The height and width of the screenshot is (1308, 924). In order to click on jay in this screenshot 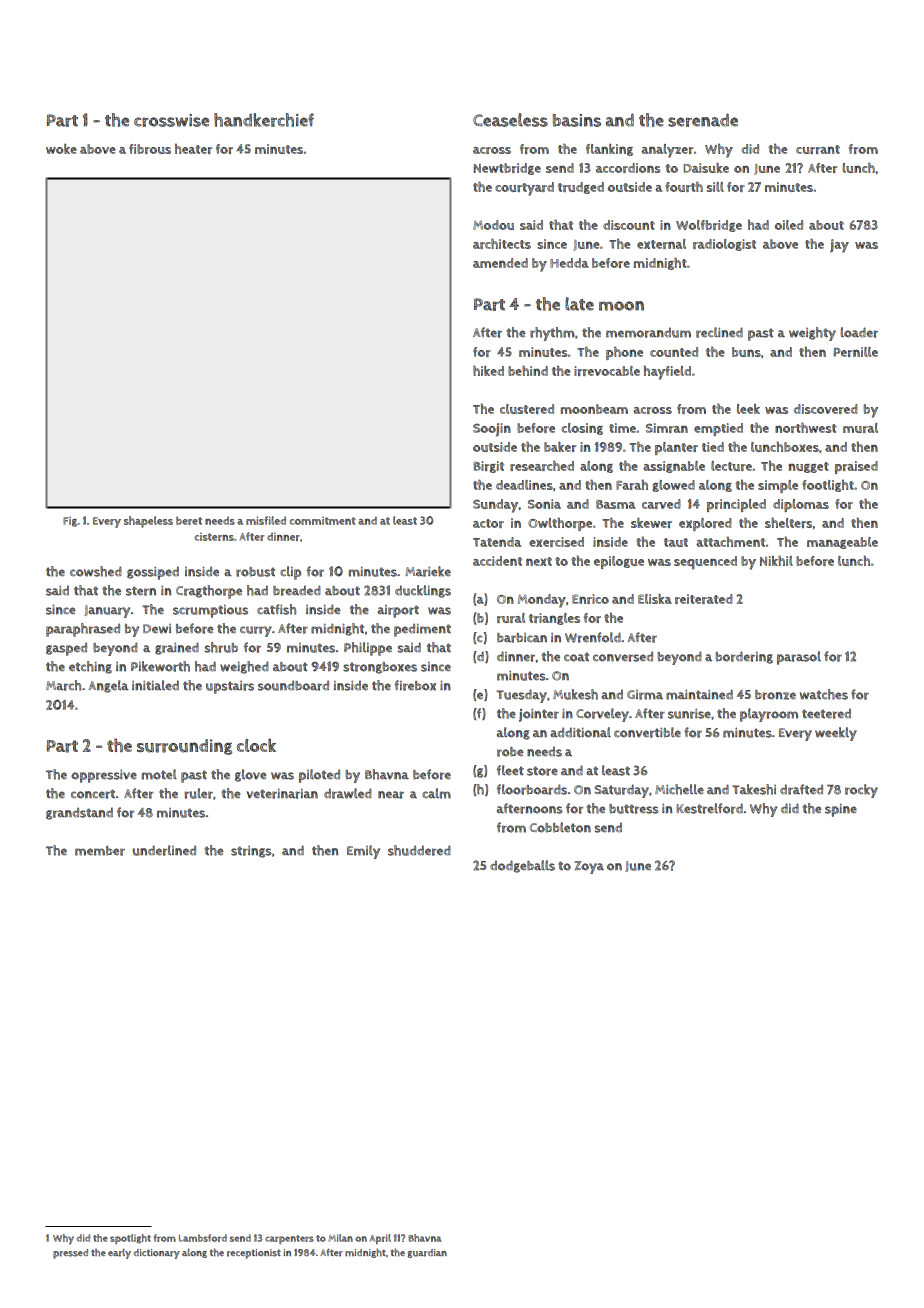, I will do `click(839, 246)`.
